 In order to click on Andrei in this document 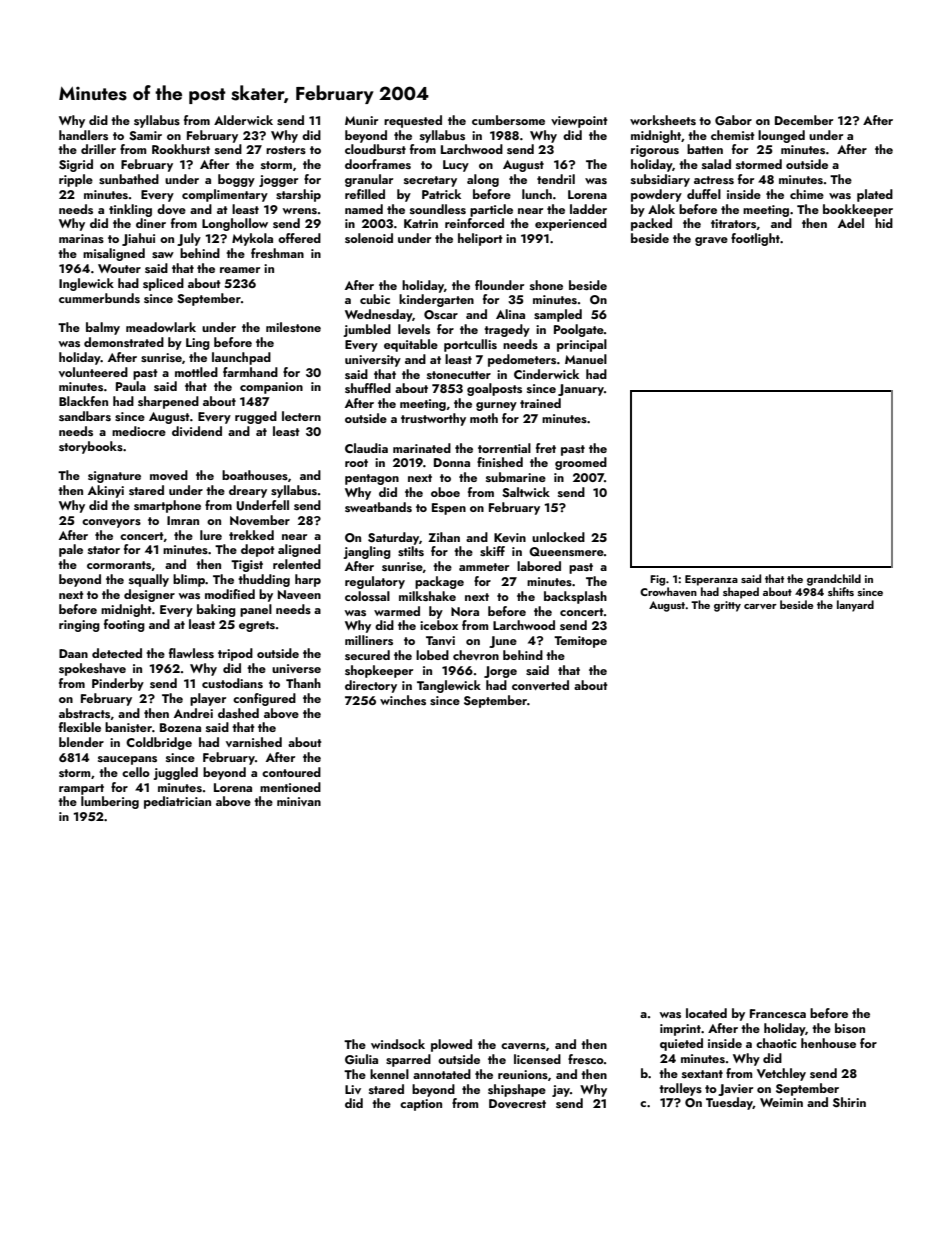, I will do `click(193, 713)`.
